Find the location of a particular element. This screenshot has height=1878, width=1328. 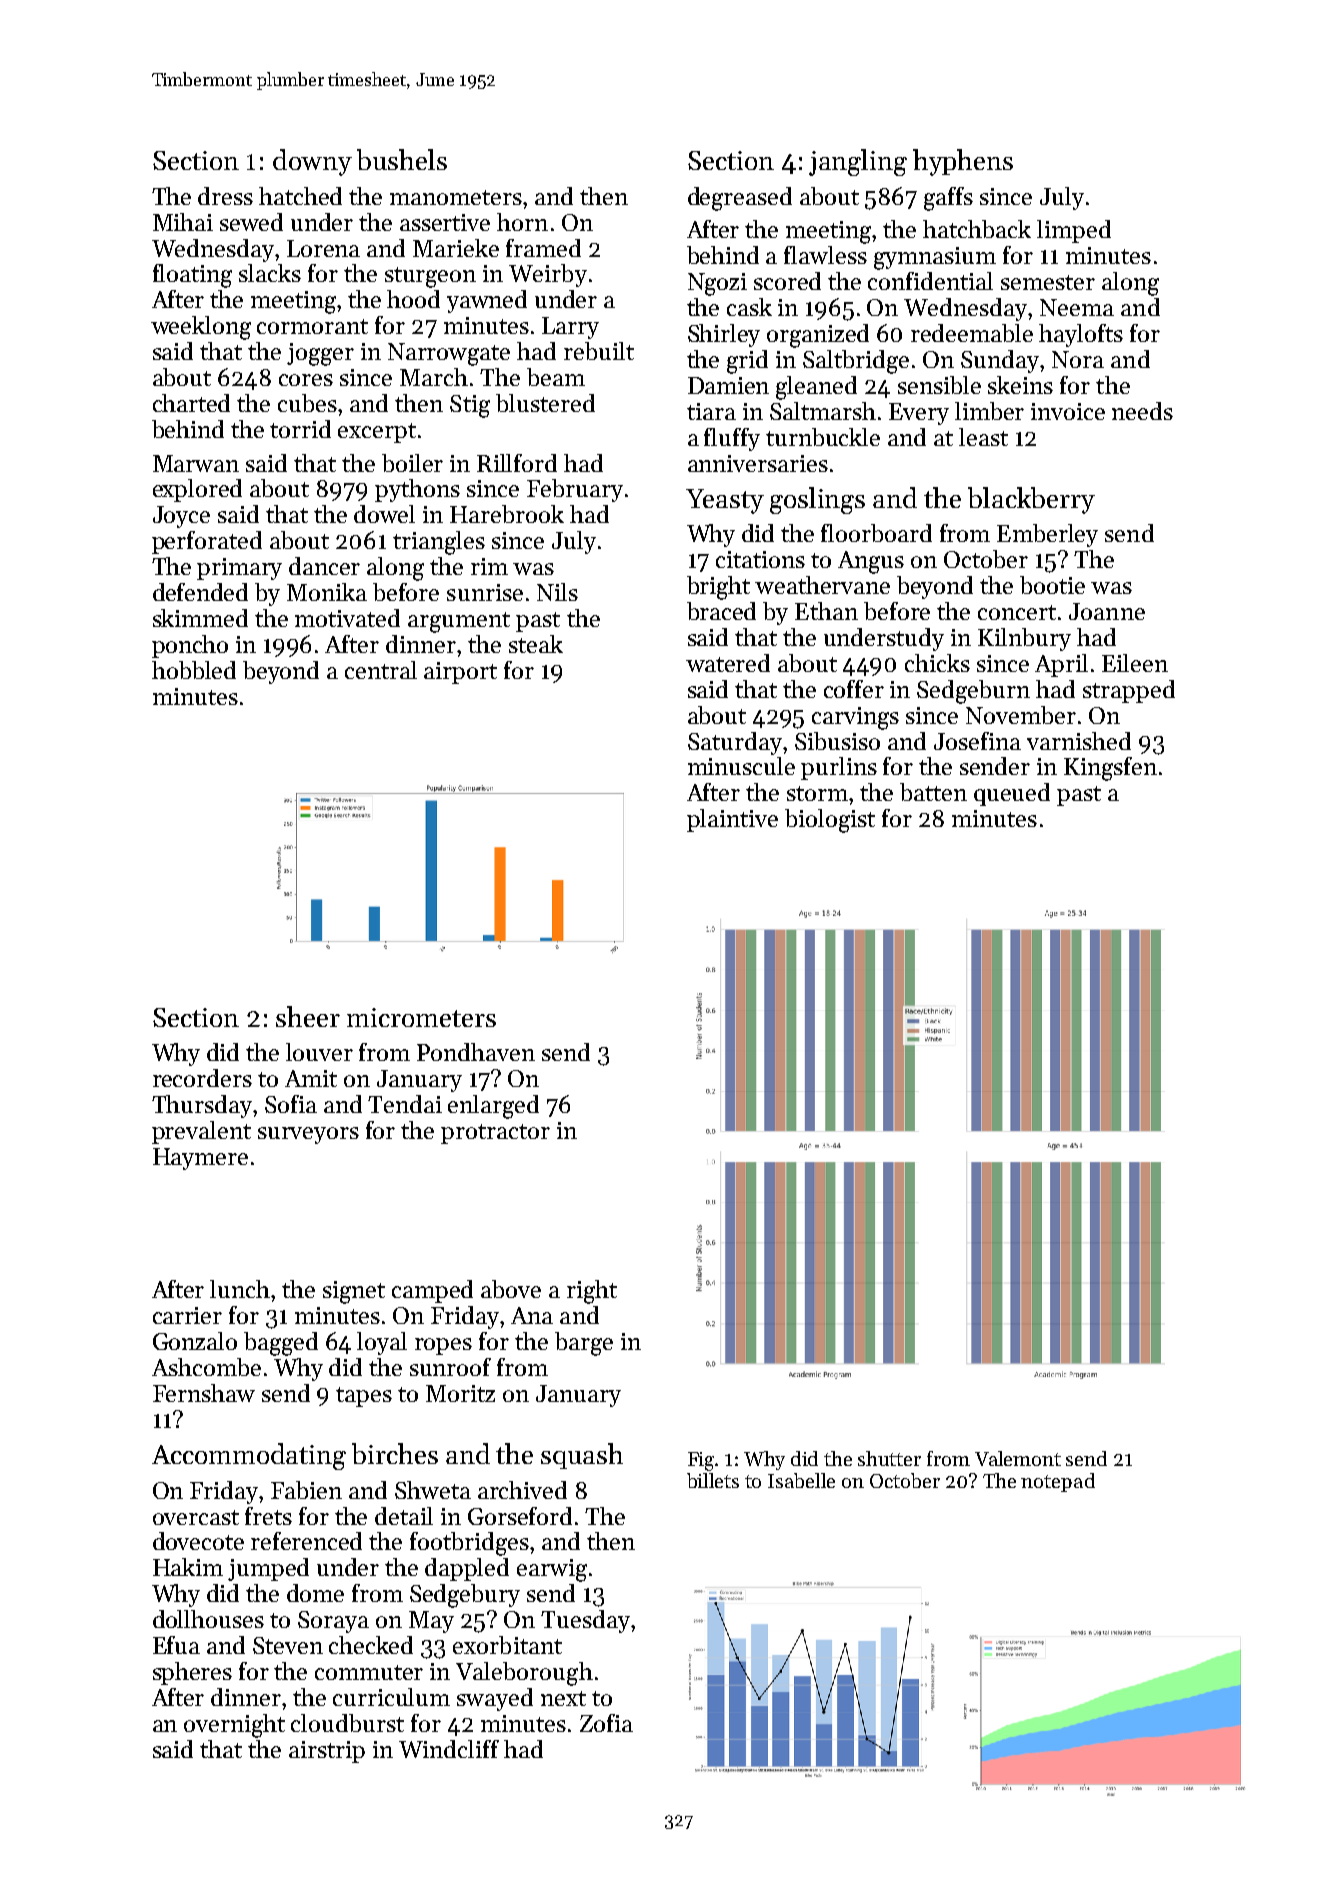

earwig is located at coordinates (552, 1570).
